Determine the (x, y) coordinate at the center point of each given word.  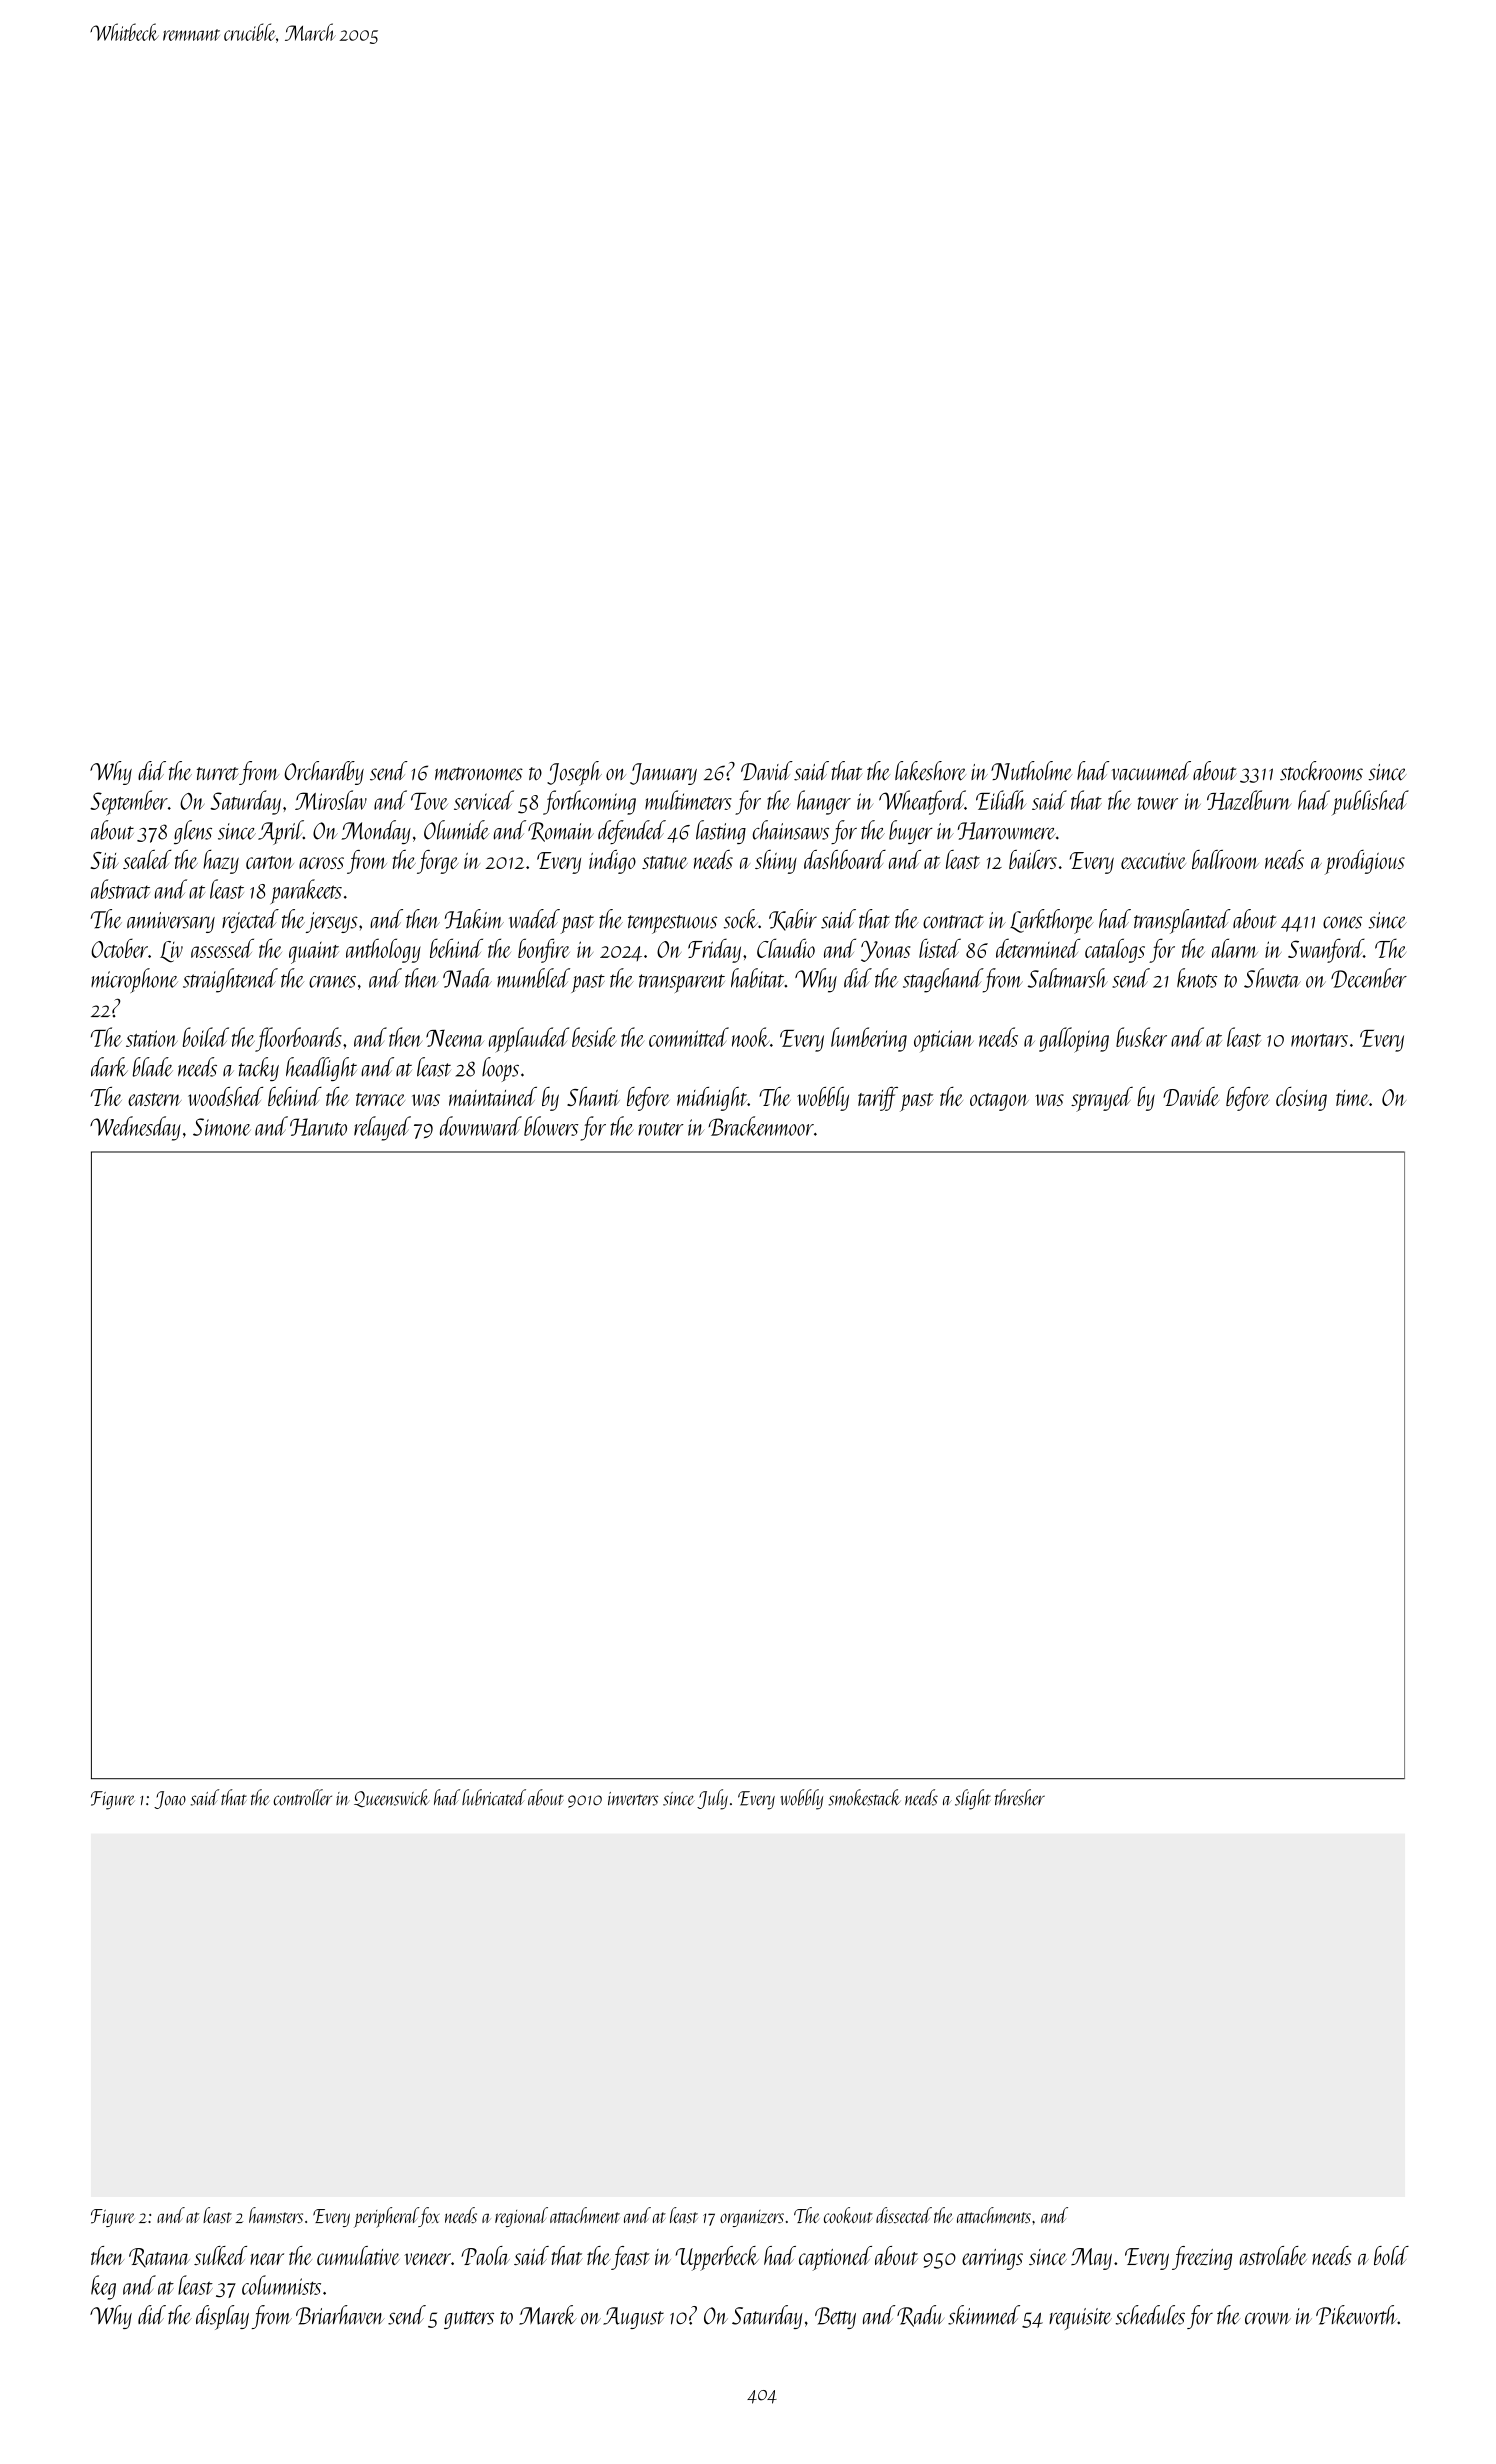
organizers (752, 2218)
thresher (1020, 1797)
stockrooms (1321, 771)
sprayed (1102, 1099)
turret (218, 774)
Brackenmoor (761, 1126)
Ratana (159, 2257)
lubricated (494, 1797)
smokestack (864, 1797)
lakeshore (930, 771)
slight (973, 1799)
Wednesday (135, 1128)
